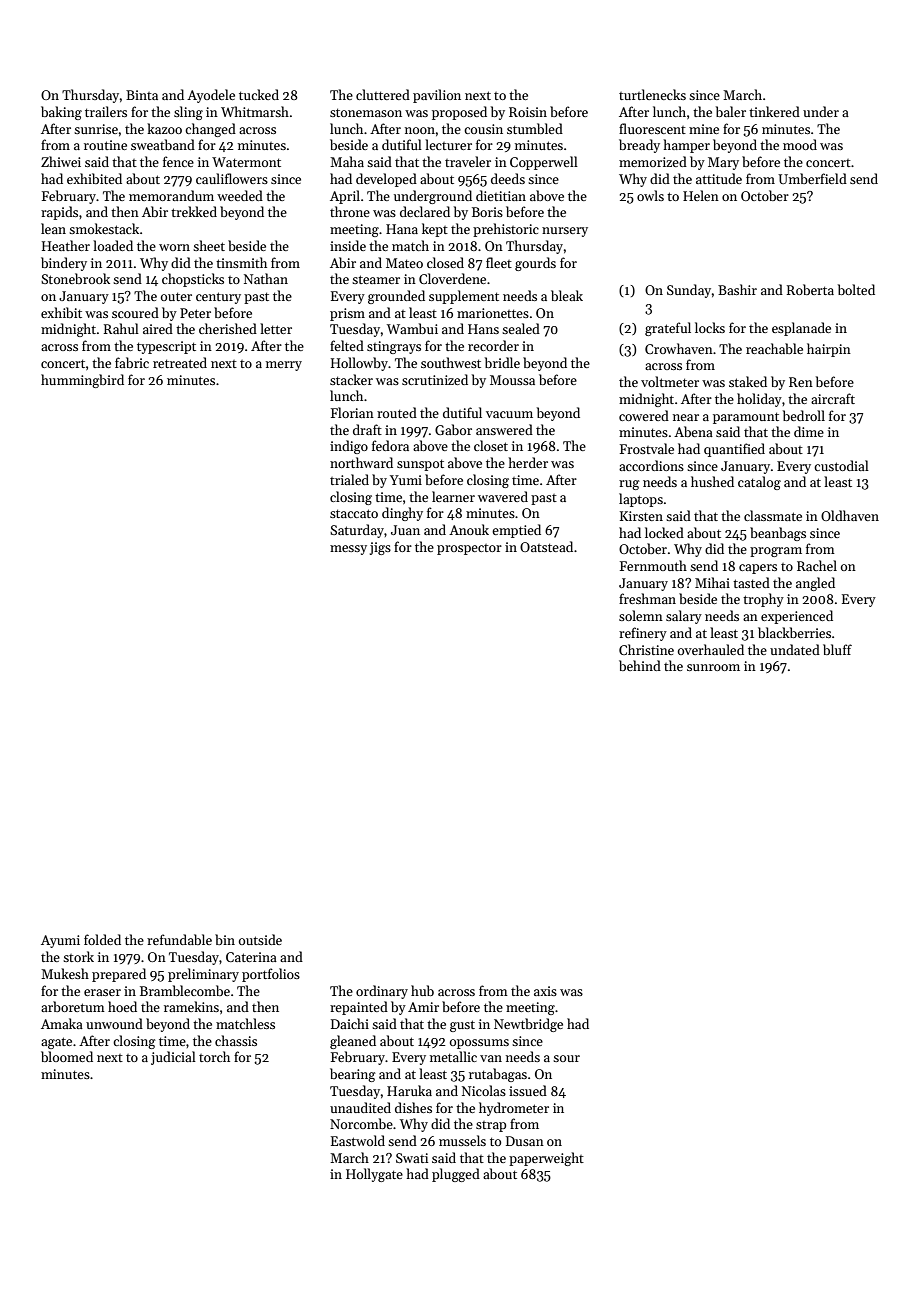 The width and height of the page is (924, 1308). I want to click on folded, so click(102, 939).
